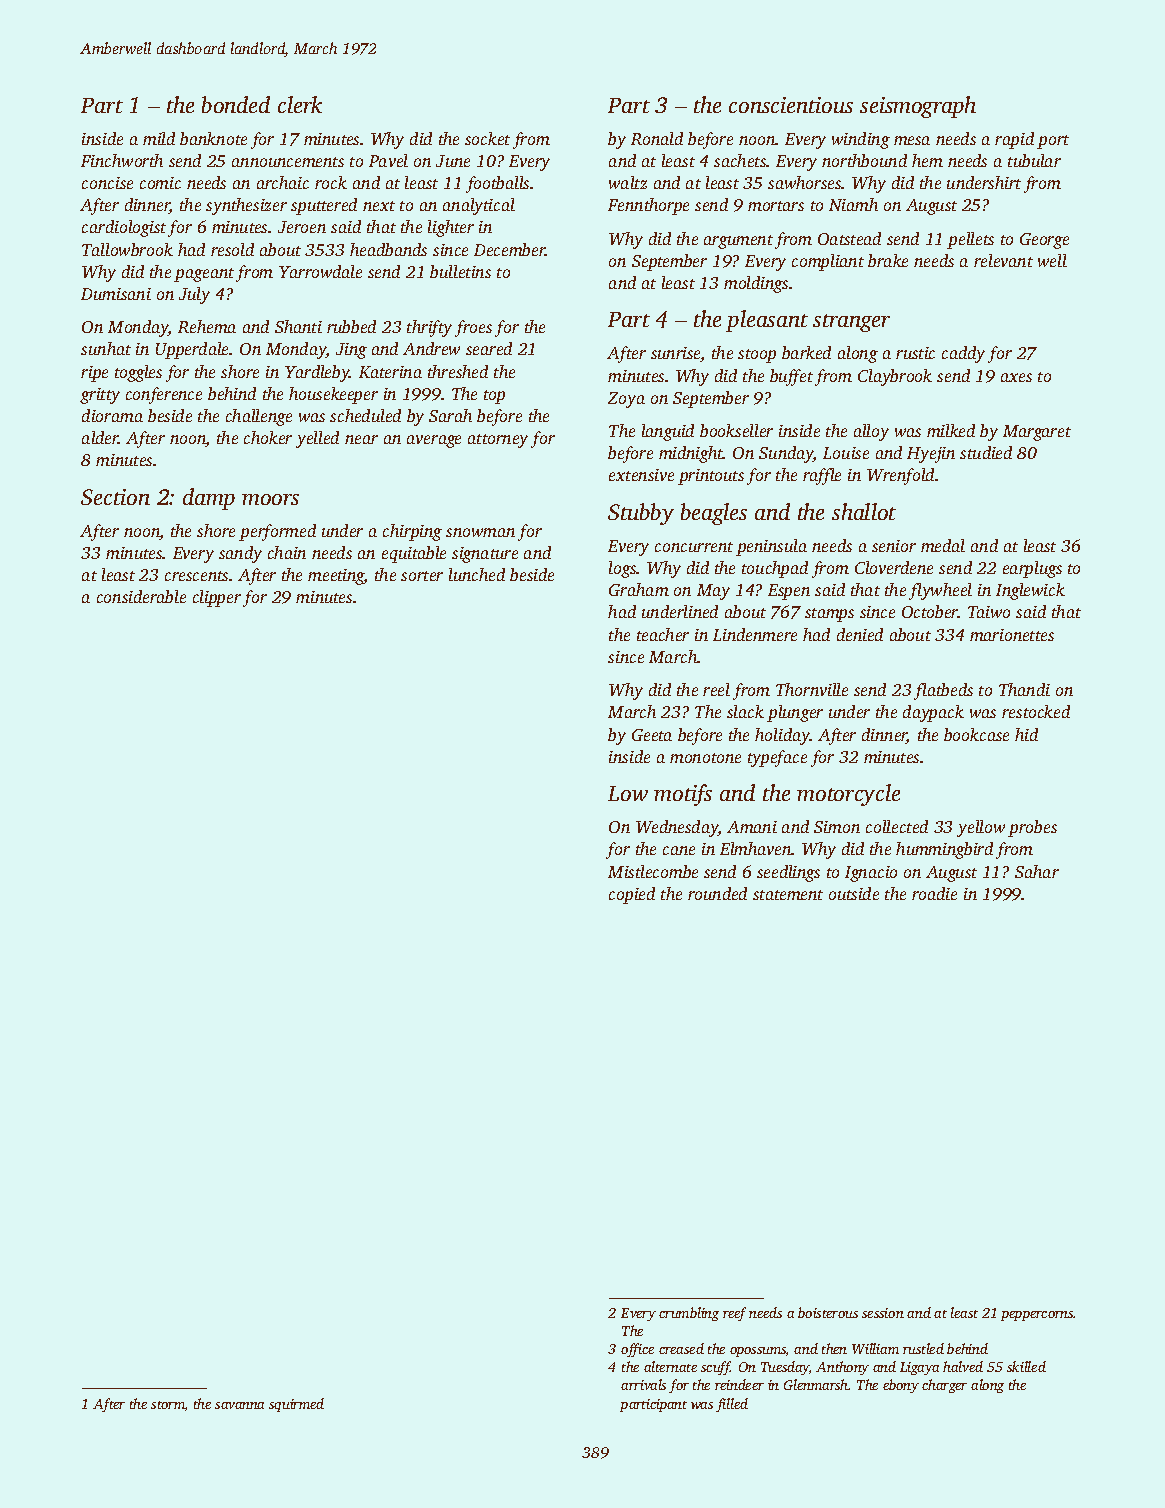 Image resolution: width=1165 pixels, height=1508 pixels. Describe the element at coordinates (485, 555) in the document. I see `signature` at that location.
